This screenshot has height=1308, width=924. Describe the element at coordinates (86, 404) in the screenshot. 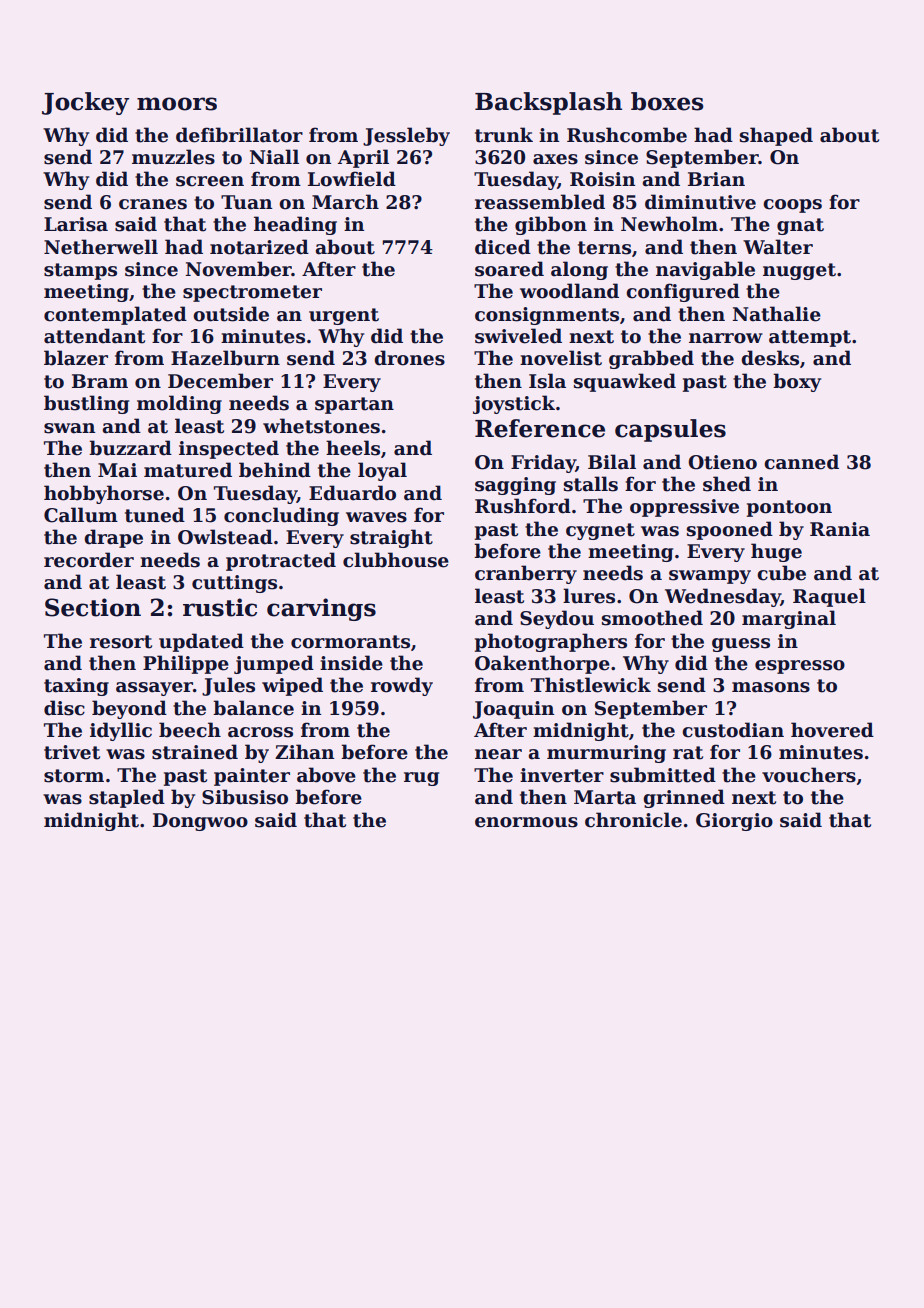

I see `bustling` at that location.
